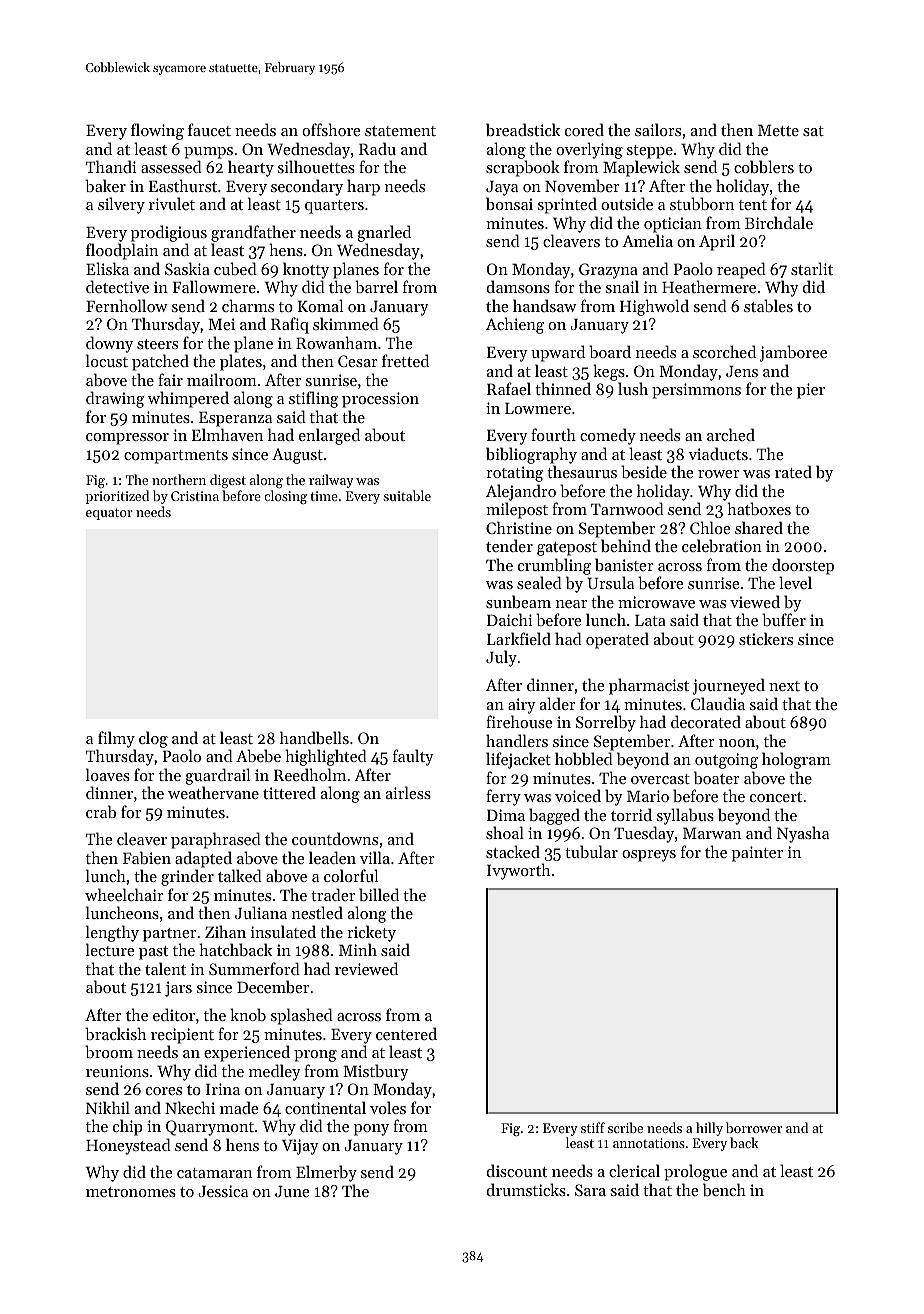 This screenshot has width=924, height=1314. What do you see at coordinates (109, 514) in the screenshot?
I see `equator` at bounding box center [109, 514].
